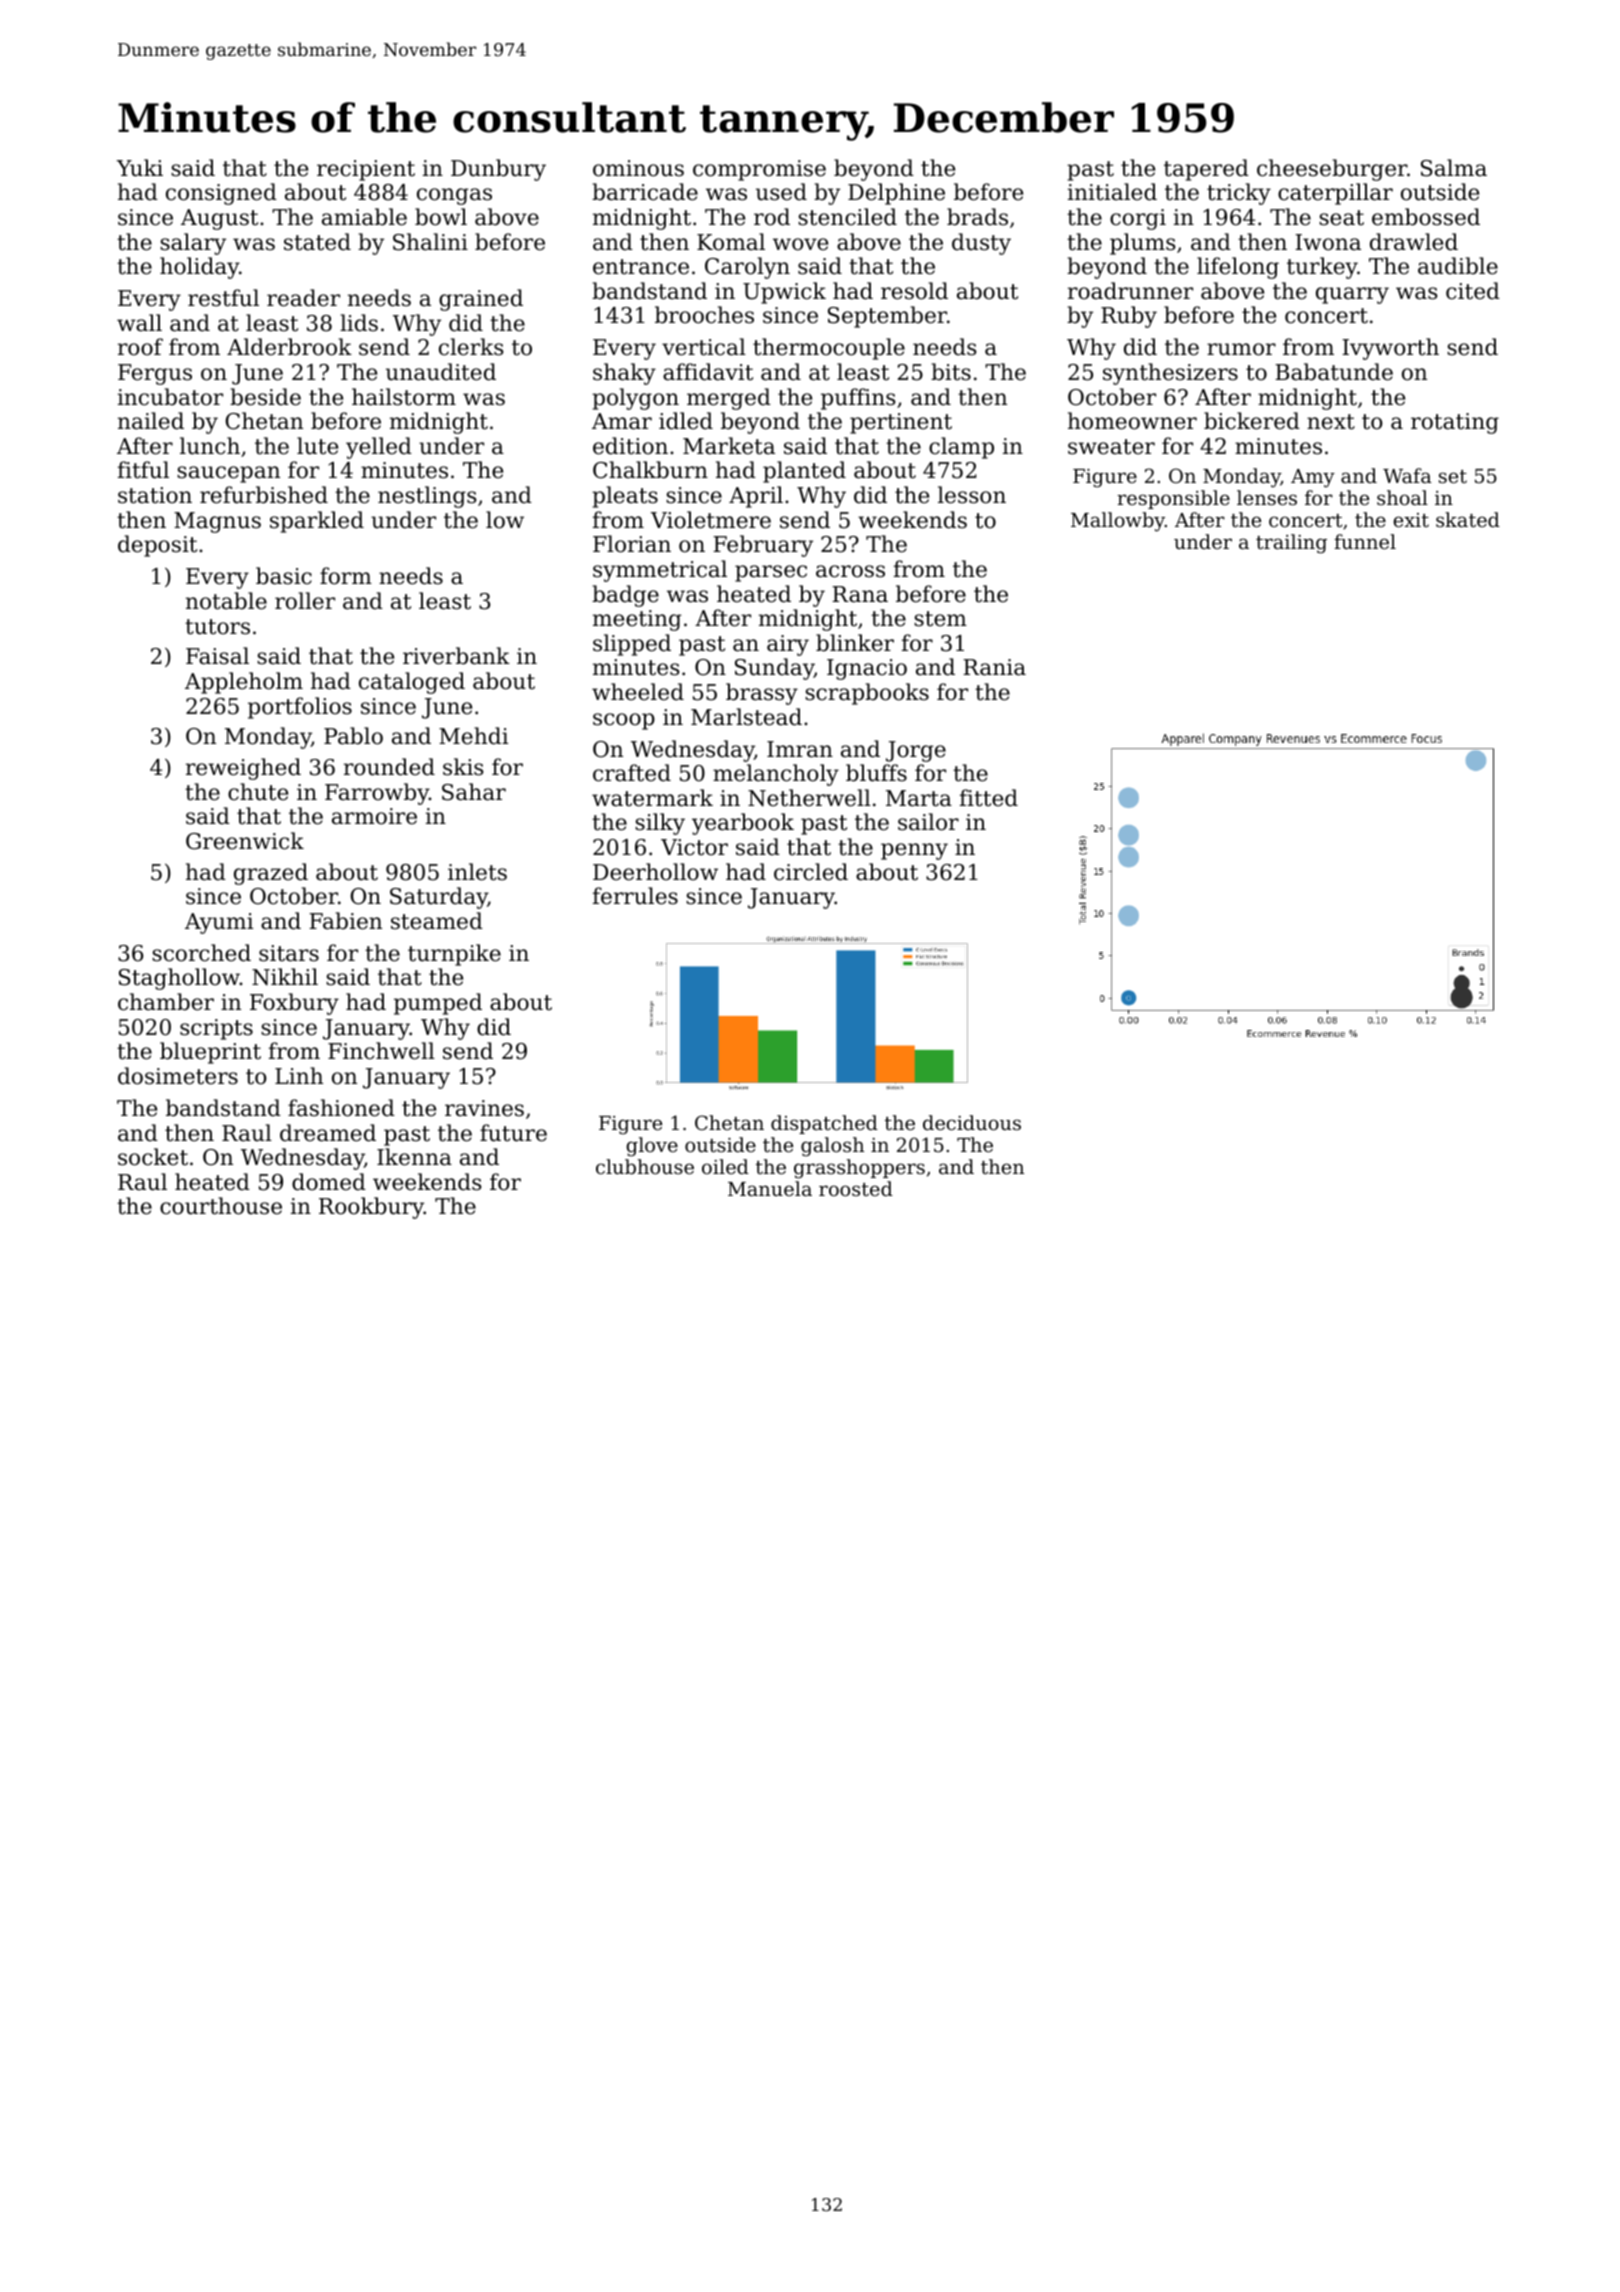 The height and width of the page is (2292, 1620). Describe the element at coordinates (989, 798) in the page. I see `fitted` at that location.
